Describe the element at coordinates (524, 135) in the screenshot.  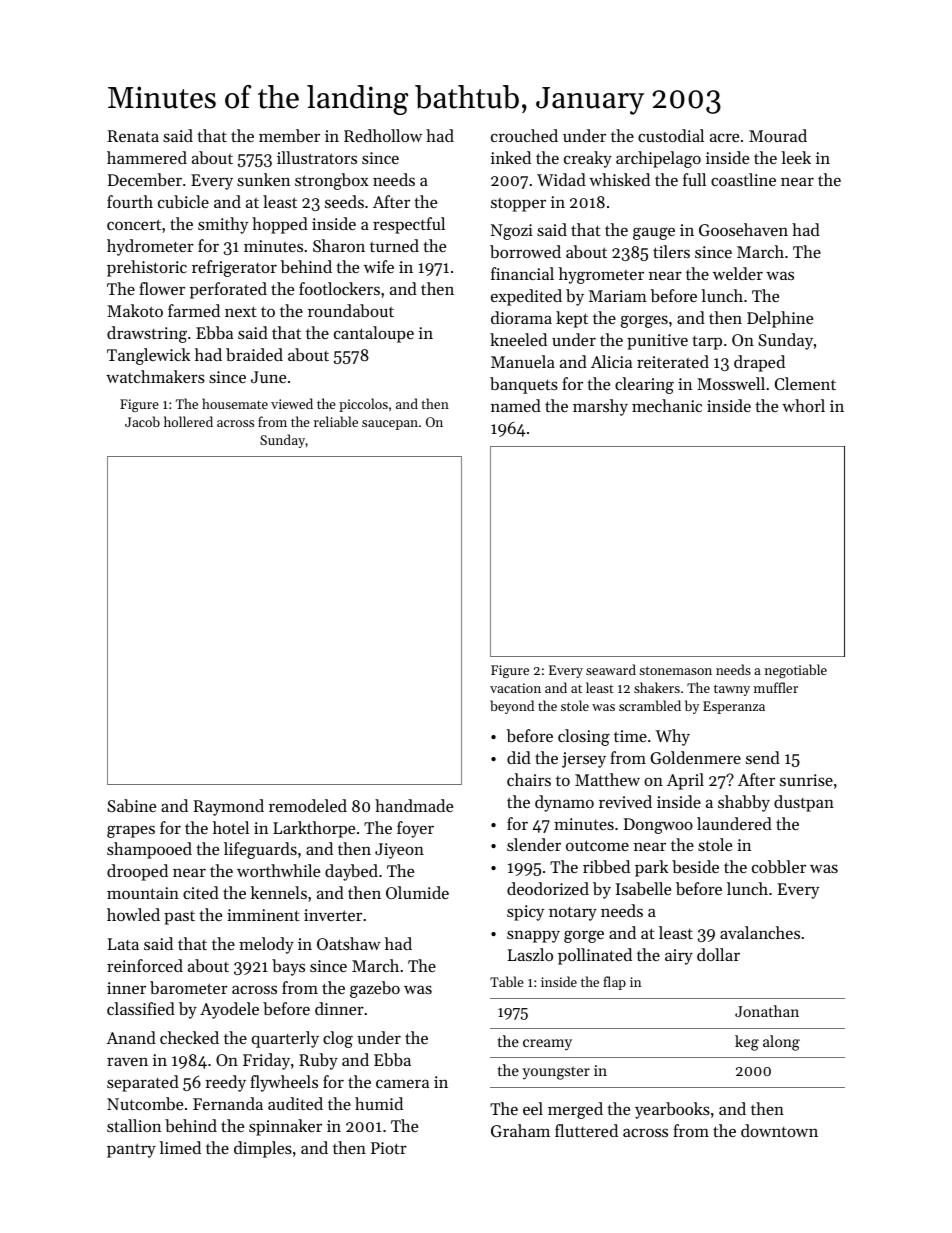
I see `crouched` at that location.
